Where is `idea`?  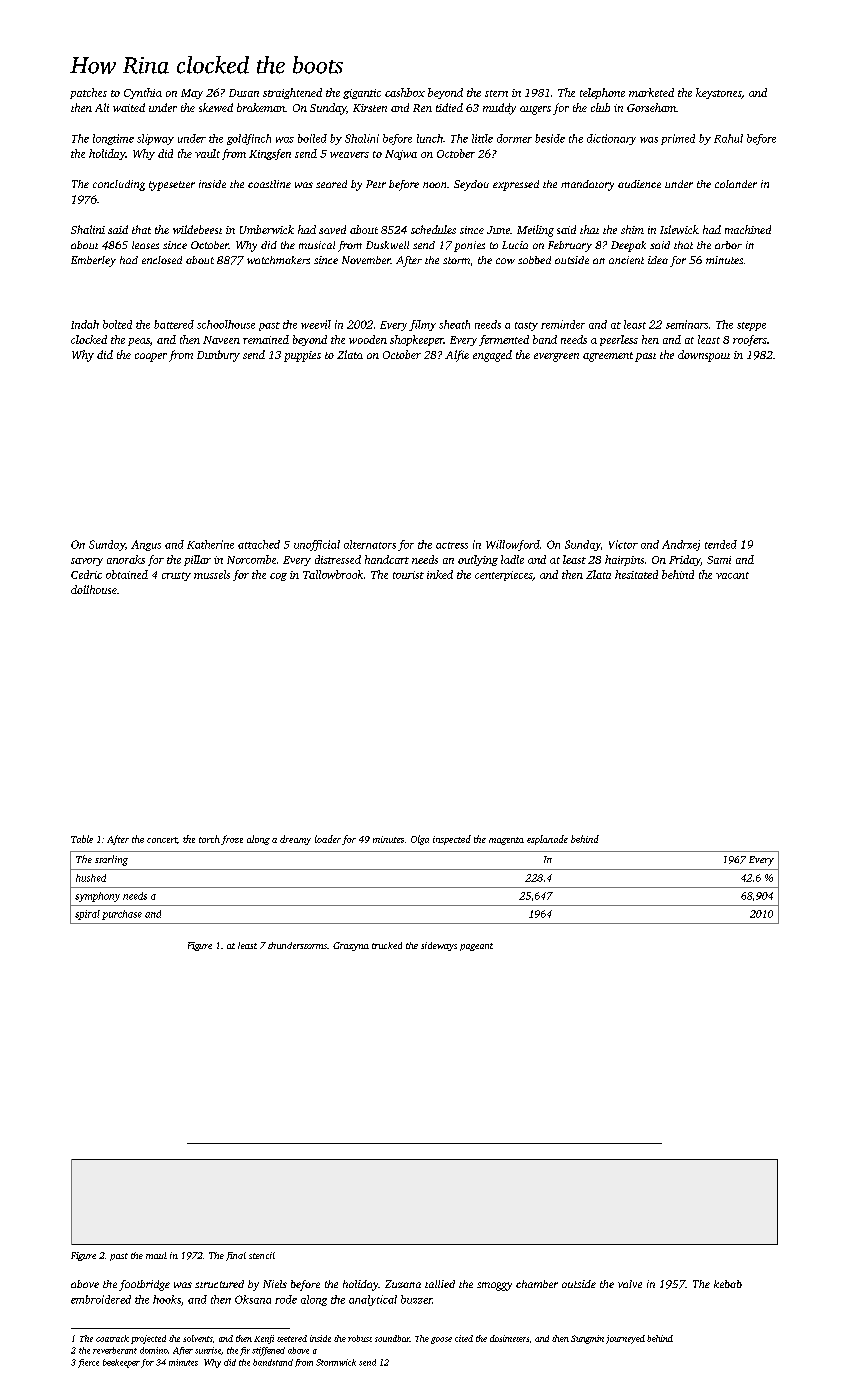
idea is located at coordinates (658, 260).
